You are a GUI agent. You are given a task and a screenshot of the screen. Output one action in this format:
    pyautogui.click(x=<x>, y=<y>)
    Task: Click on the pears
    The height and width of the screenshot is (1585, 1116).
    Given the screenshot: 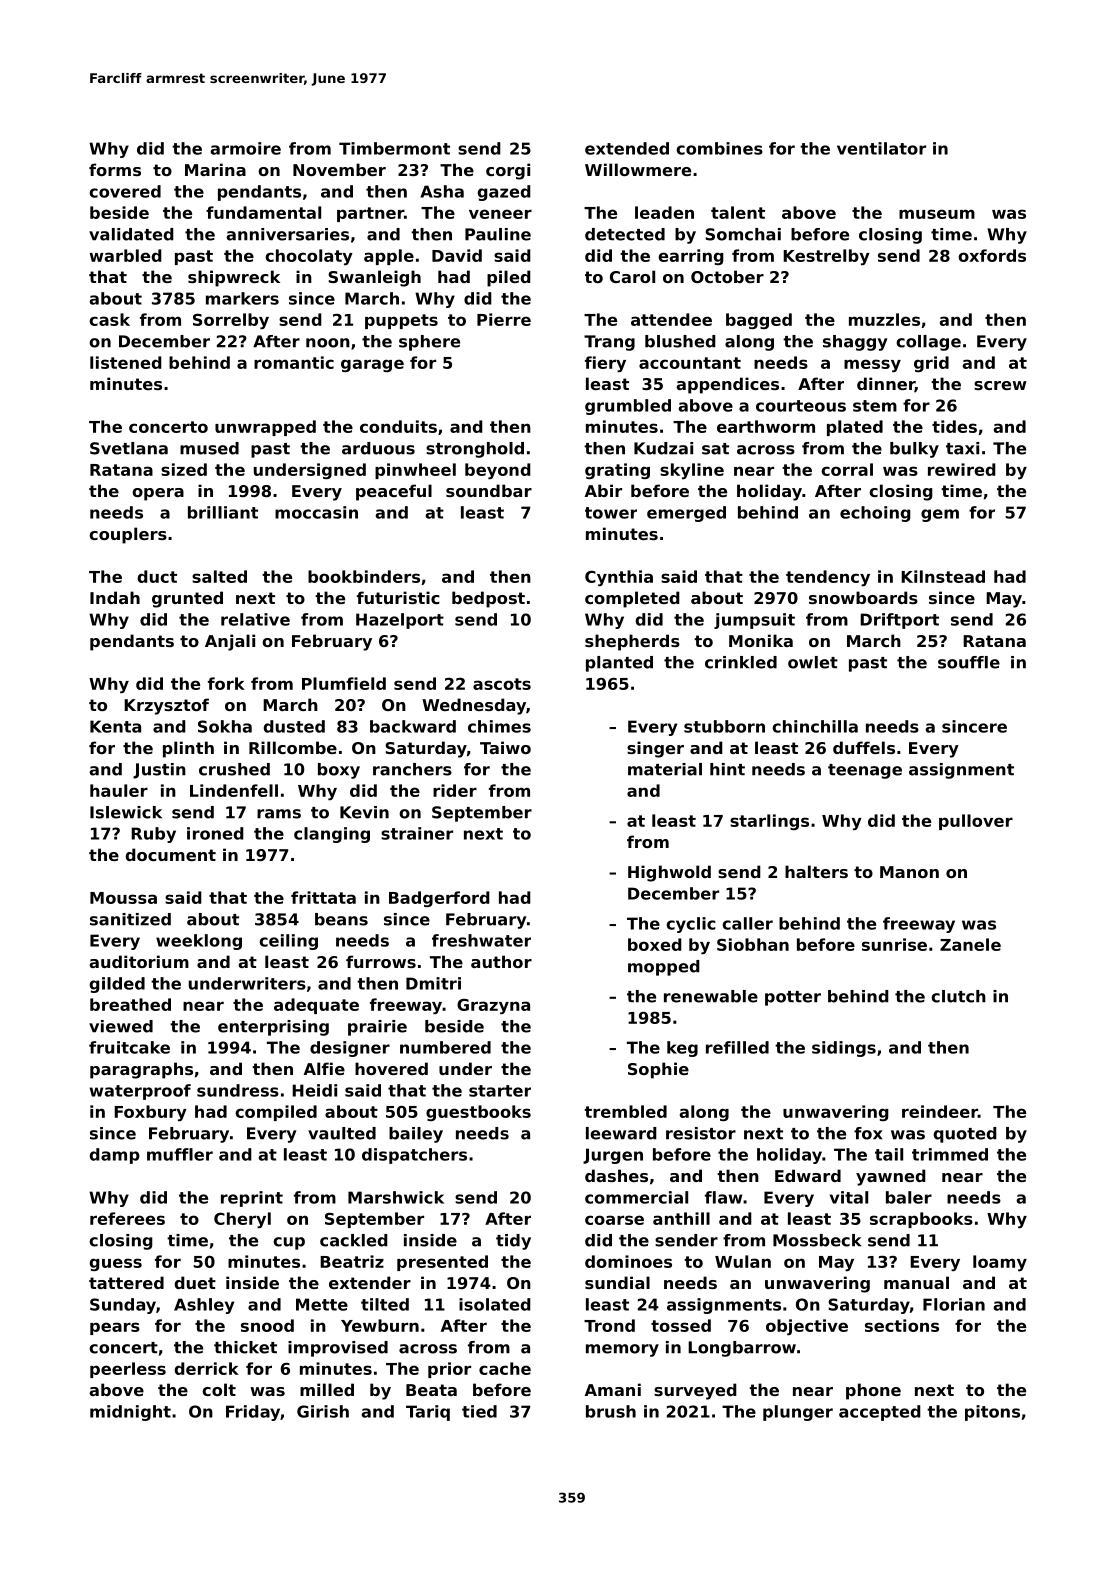 What is the action you would take?
    pyautogui.click(x=115, y=1328)
